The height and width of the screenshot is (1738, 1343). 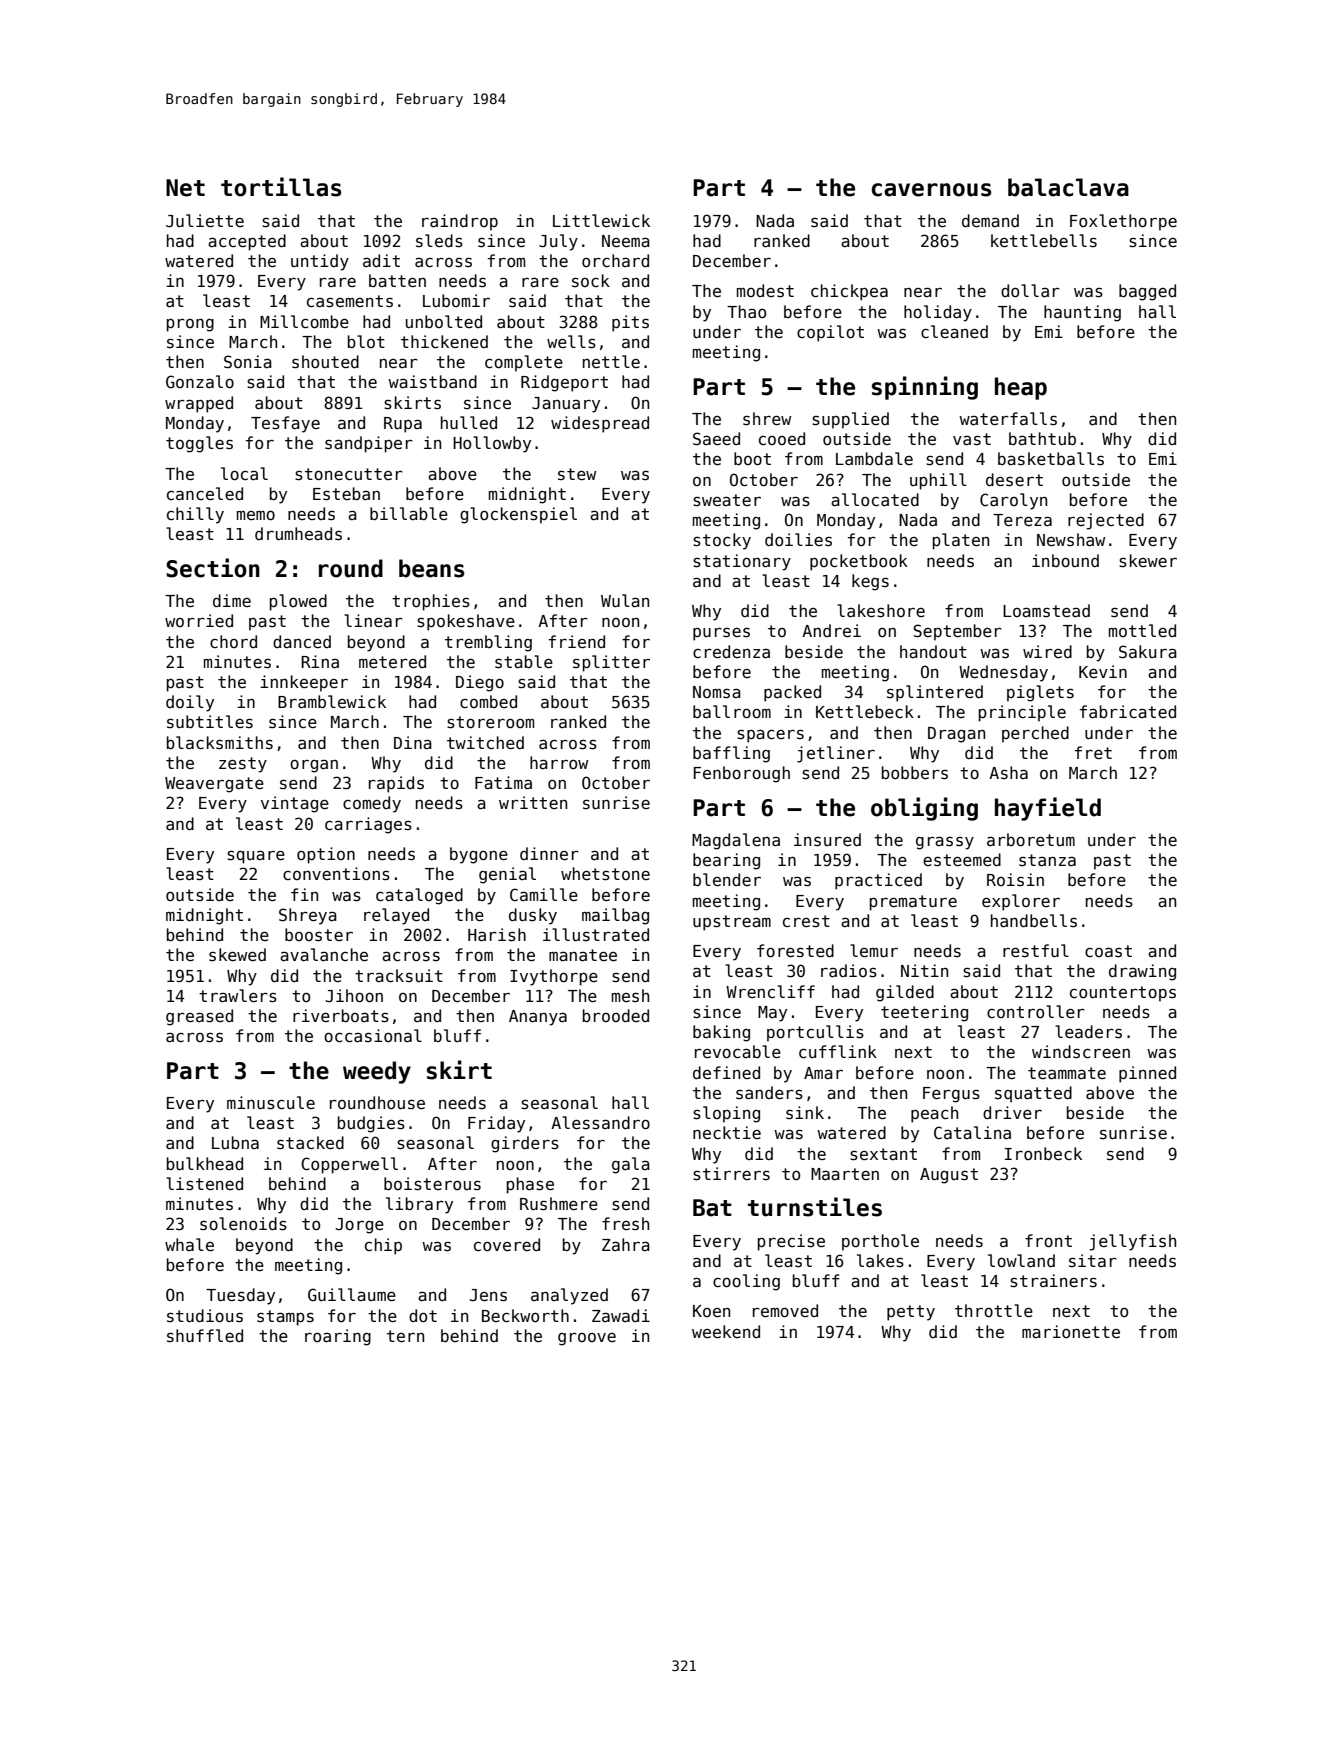 What do you see at coordinates (577, 474) in the screenshot?
I see `stew` at bounding box center [577, 474].
